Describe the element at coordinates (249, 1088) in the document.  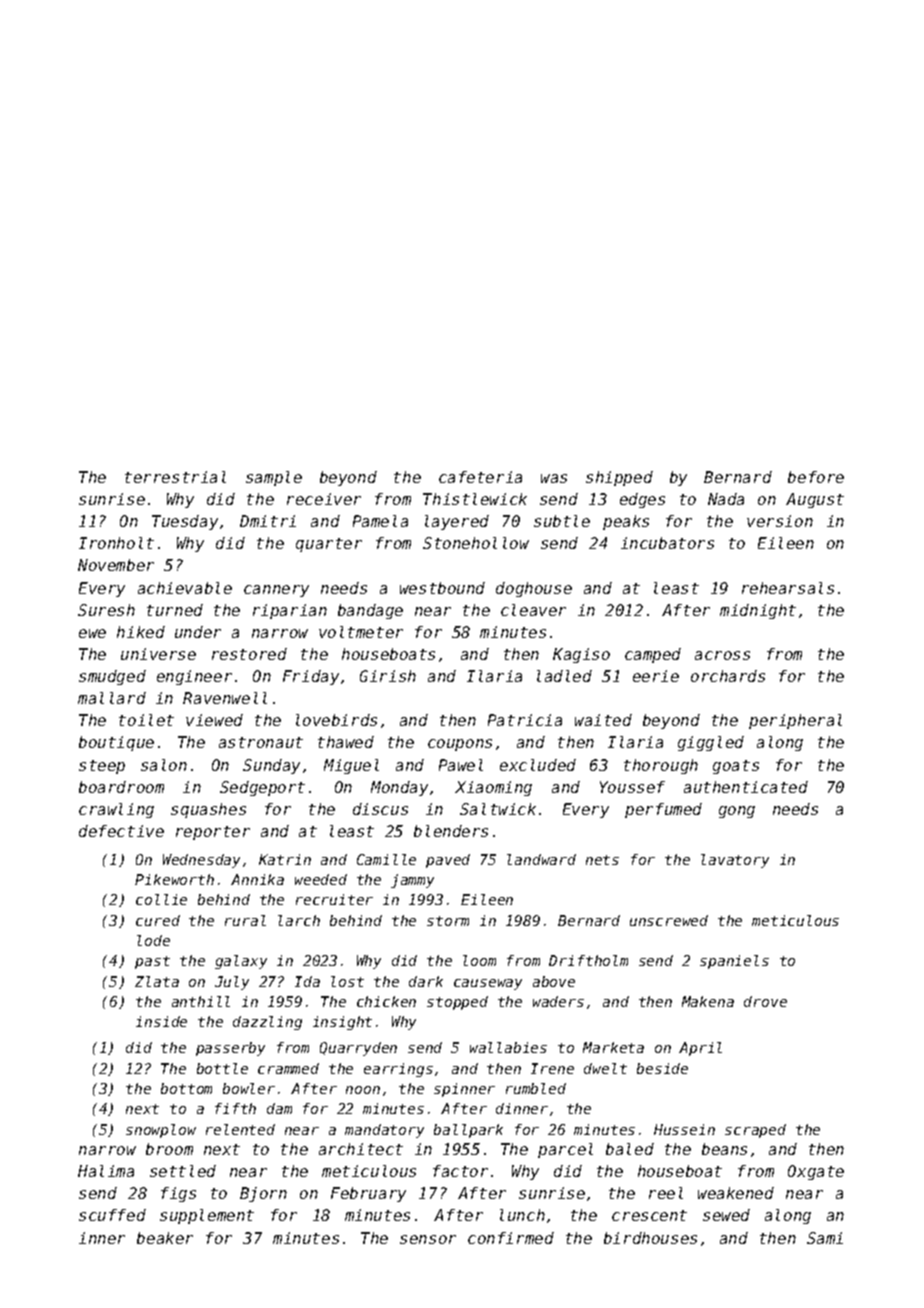
I see `bowler` at that location.
